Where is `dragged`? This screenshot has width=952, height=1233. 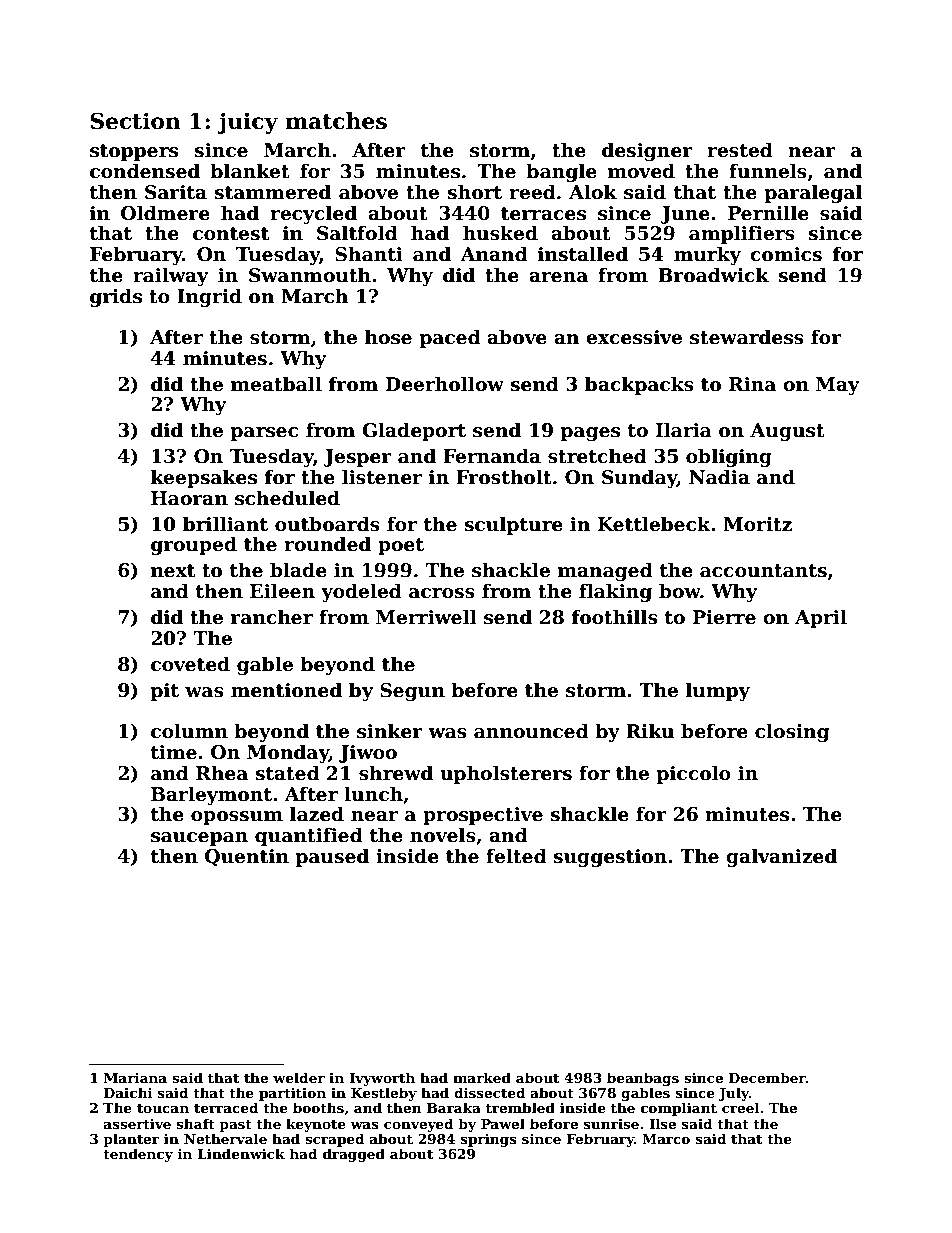
dragged is located at coordinates (354, 1155).
